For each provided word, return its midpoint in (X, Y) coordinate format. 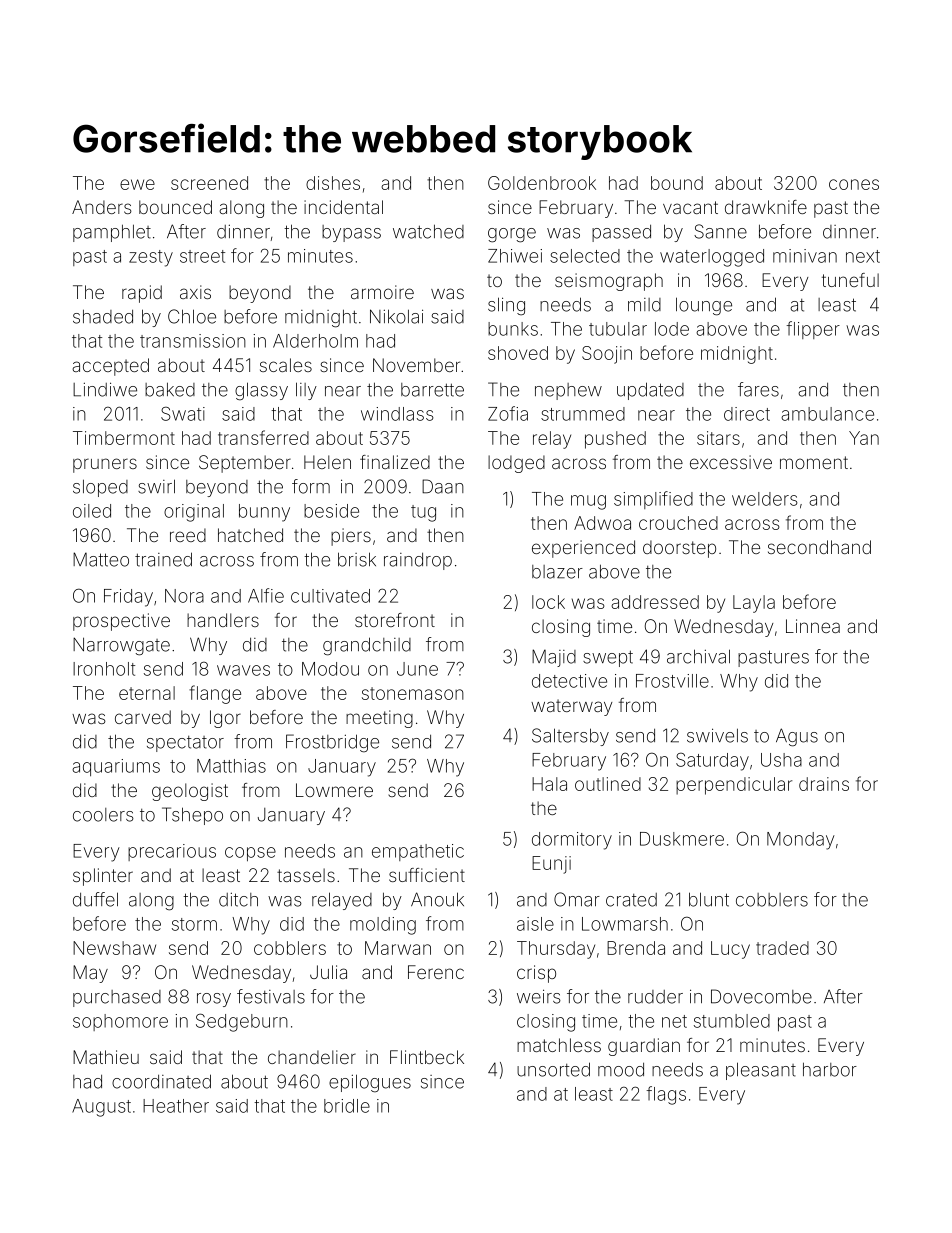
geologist (190, 792)
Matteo (101, 559)
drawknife (766, 207)
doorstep (679, 549)
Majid (554, 658)
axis (195, 292)
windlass (397, 414)
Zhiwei (515, 256)
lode (672, 329)
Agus (797, 737)
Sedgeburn (242, 1022)
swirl (156, 486)
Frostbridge (332, 743)
